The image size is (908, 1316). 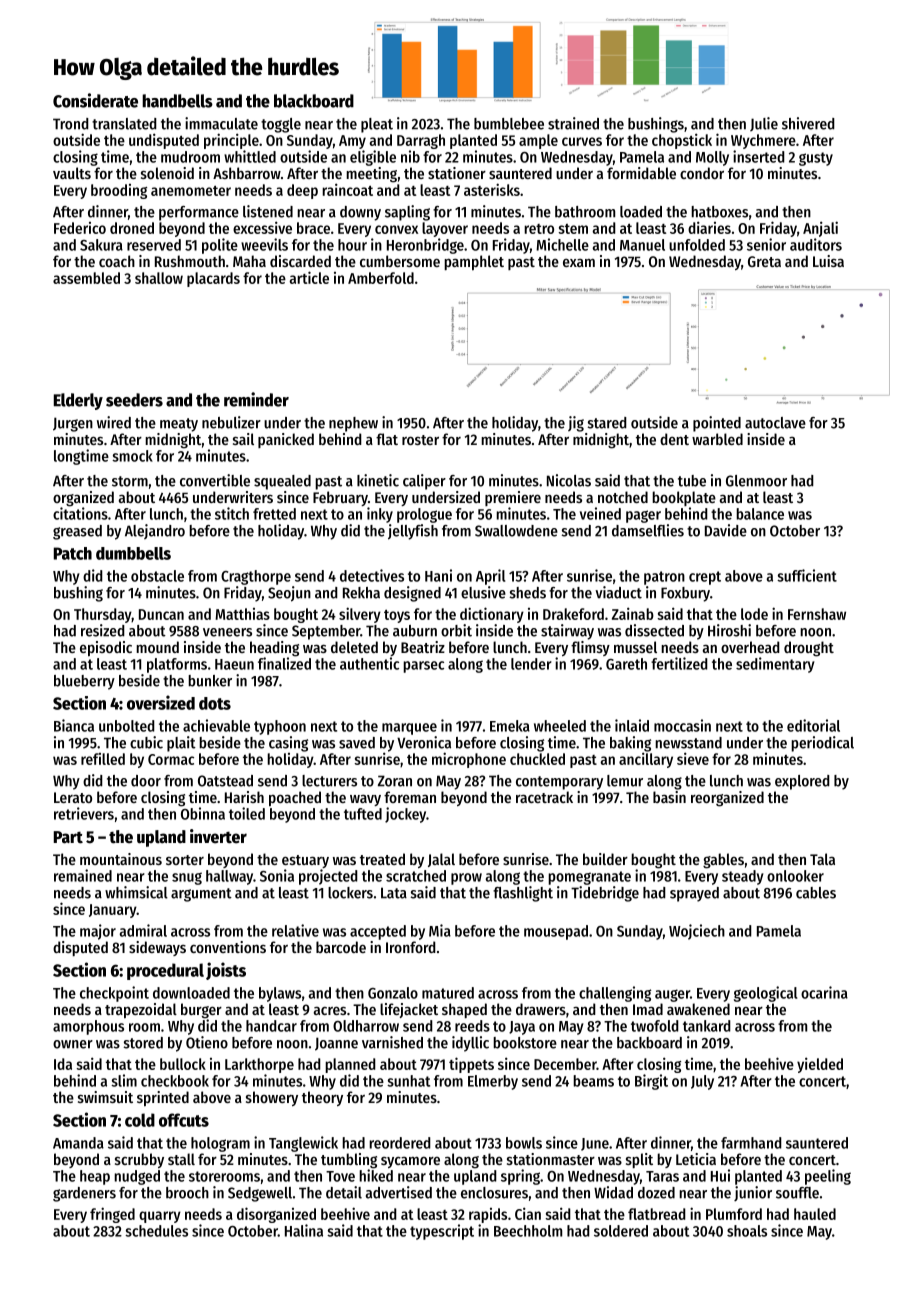 What do you see at coordinates (86, 278) in the image?
I see `assembled` at bounding box center [86, 278].
